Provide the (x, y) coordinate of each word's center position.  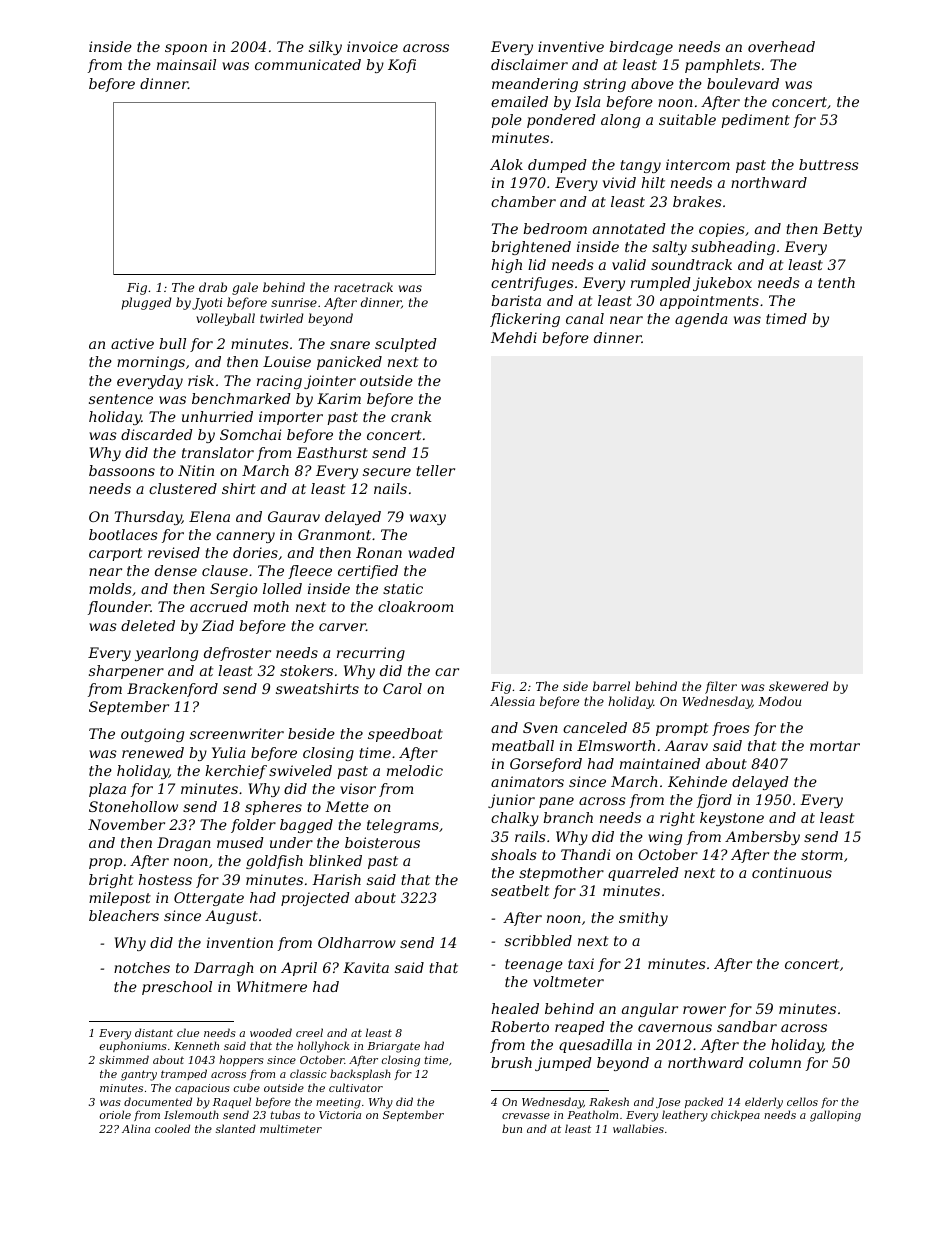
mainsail (186, 64)
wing (665, 838)
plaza (107, 790)
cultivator (356, 1087)
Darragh (224, 969)
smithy (643, 919)
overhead (781, 46)
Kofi (402, 66)
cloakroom (415, 606)
